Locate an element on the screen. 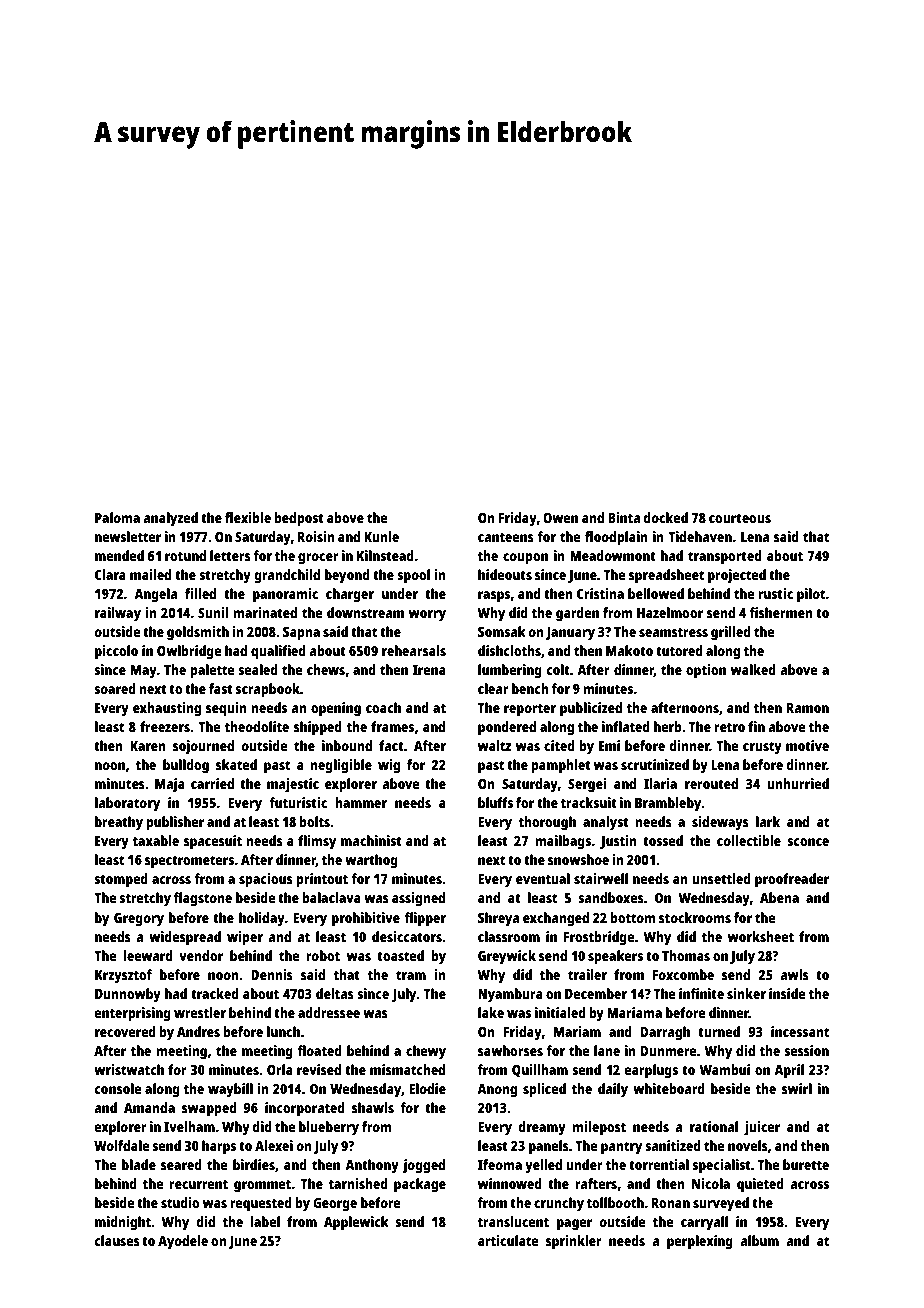  waltz is located at coordinates (494, 745).
